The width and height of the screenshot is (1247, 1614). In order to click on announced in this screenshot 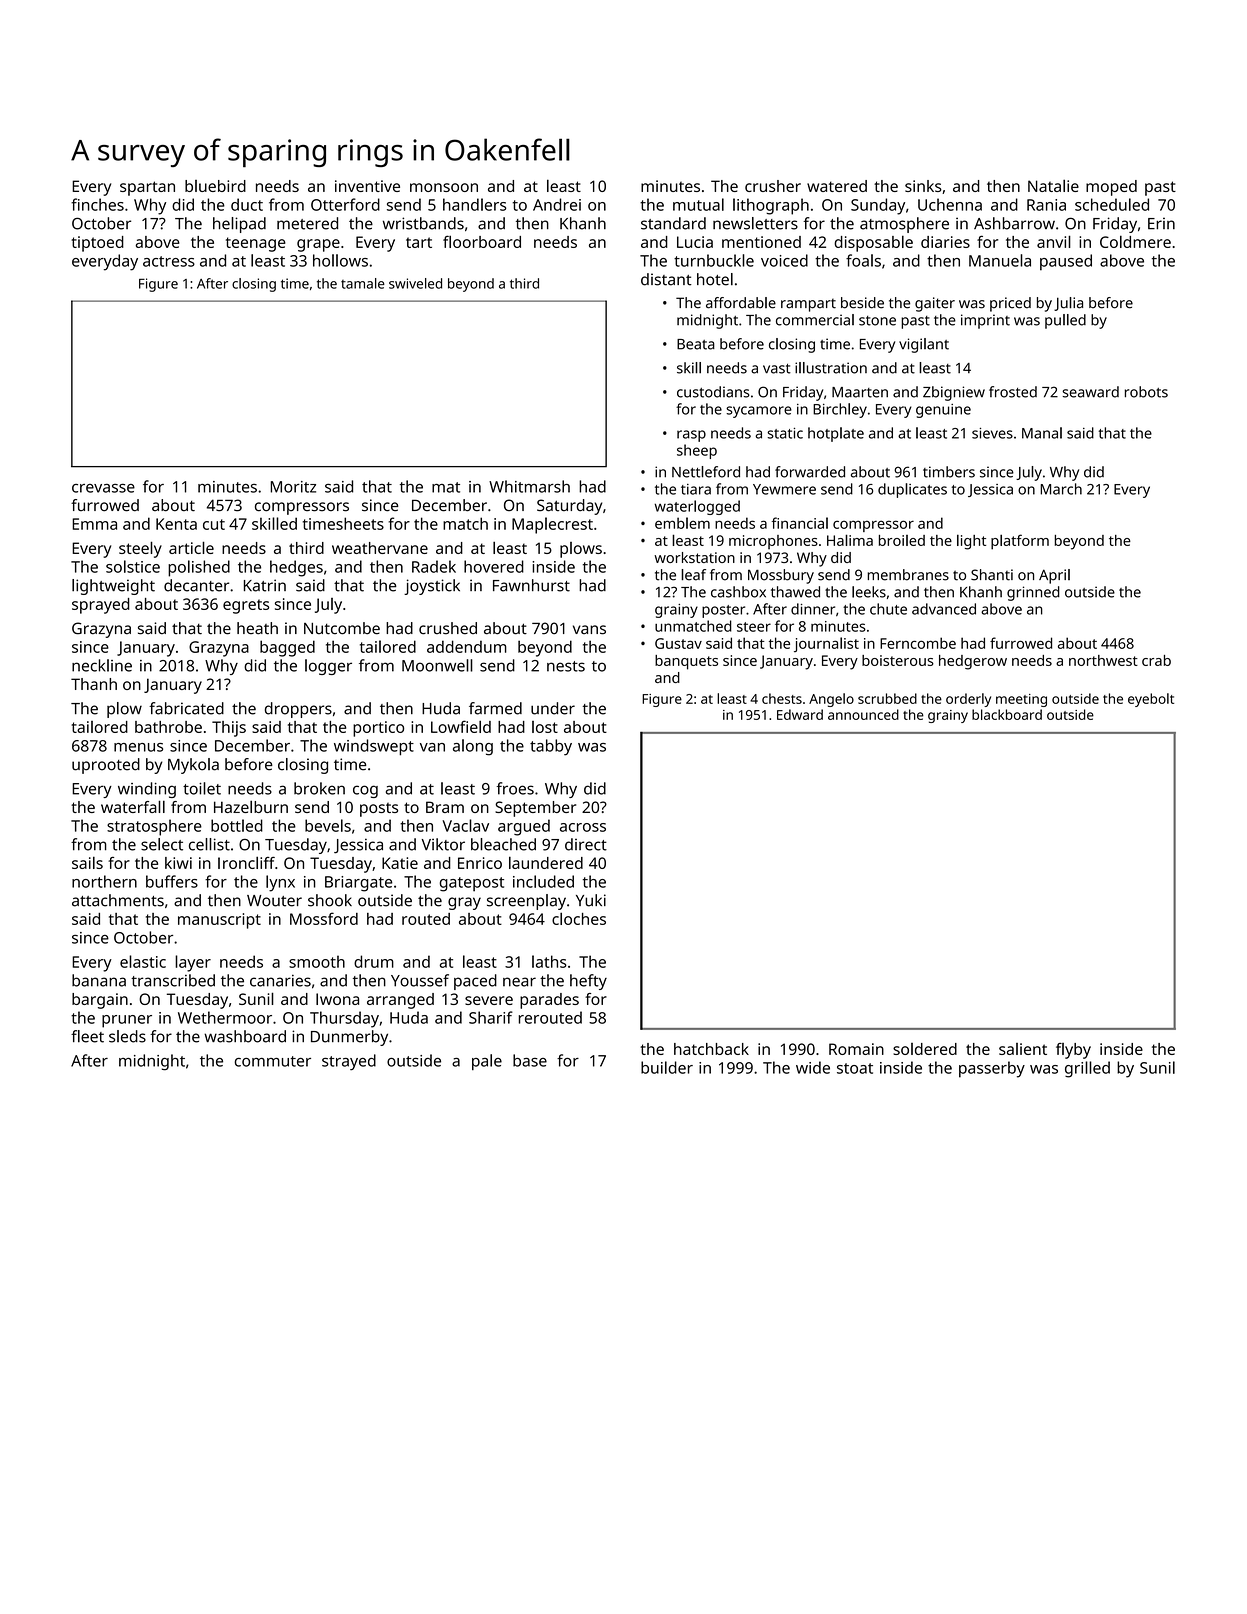, I will do `click(863, 714)`.
